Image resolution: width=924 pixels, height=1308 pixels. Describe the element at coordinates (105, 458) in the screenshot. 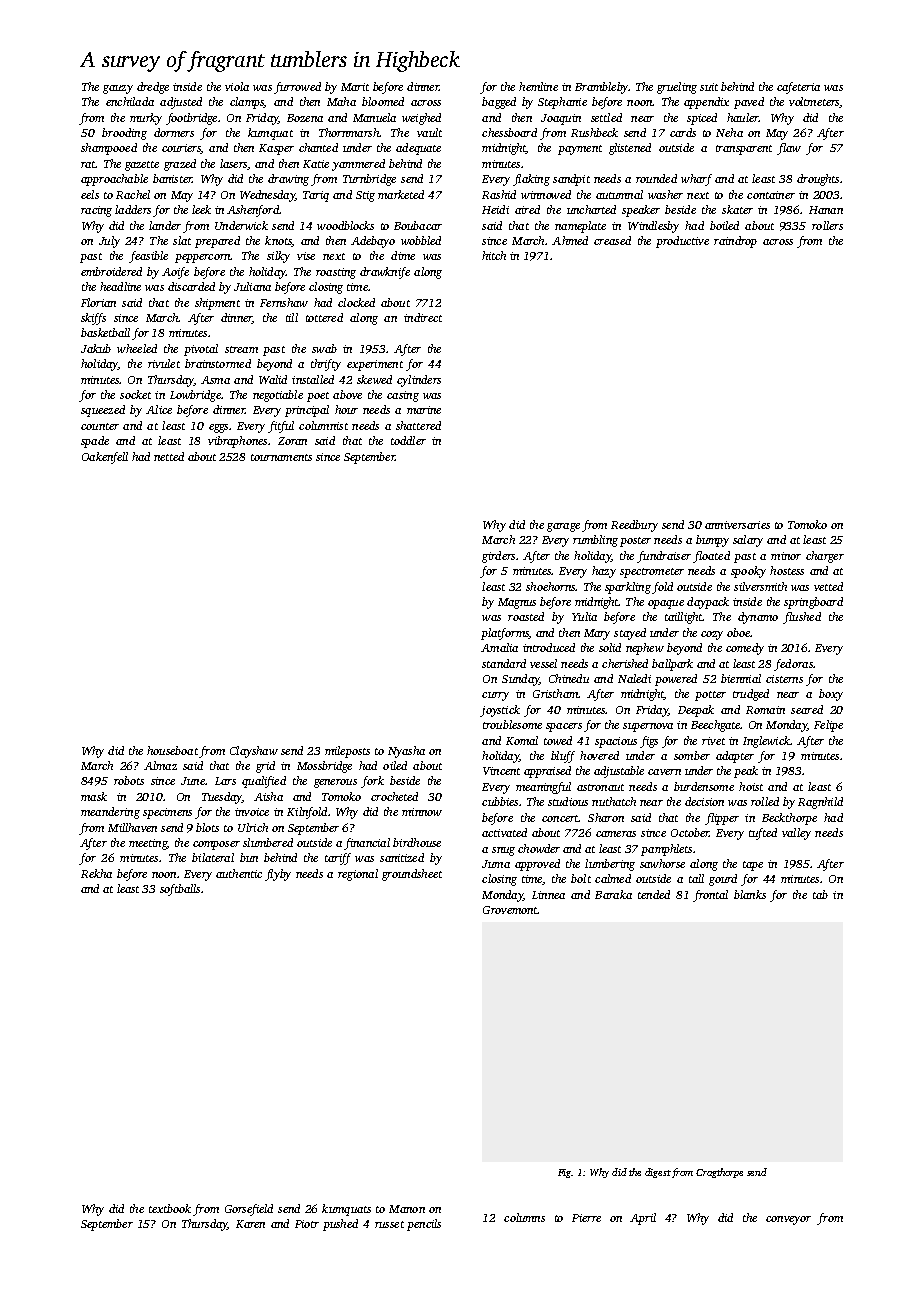

I see `Oakenfell` at that location.
